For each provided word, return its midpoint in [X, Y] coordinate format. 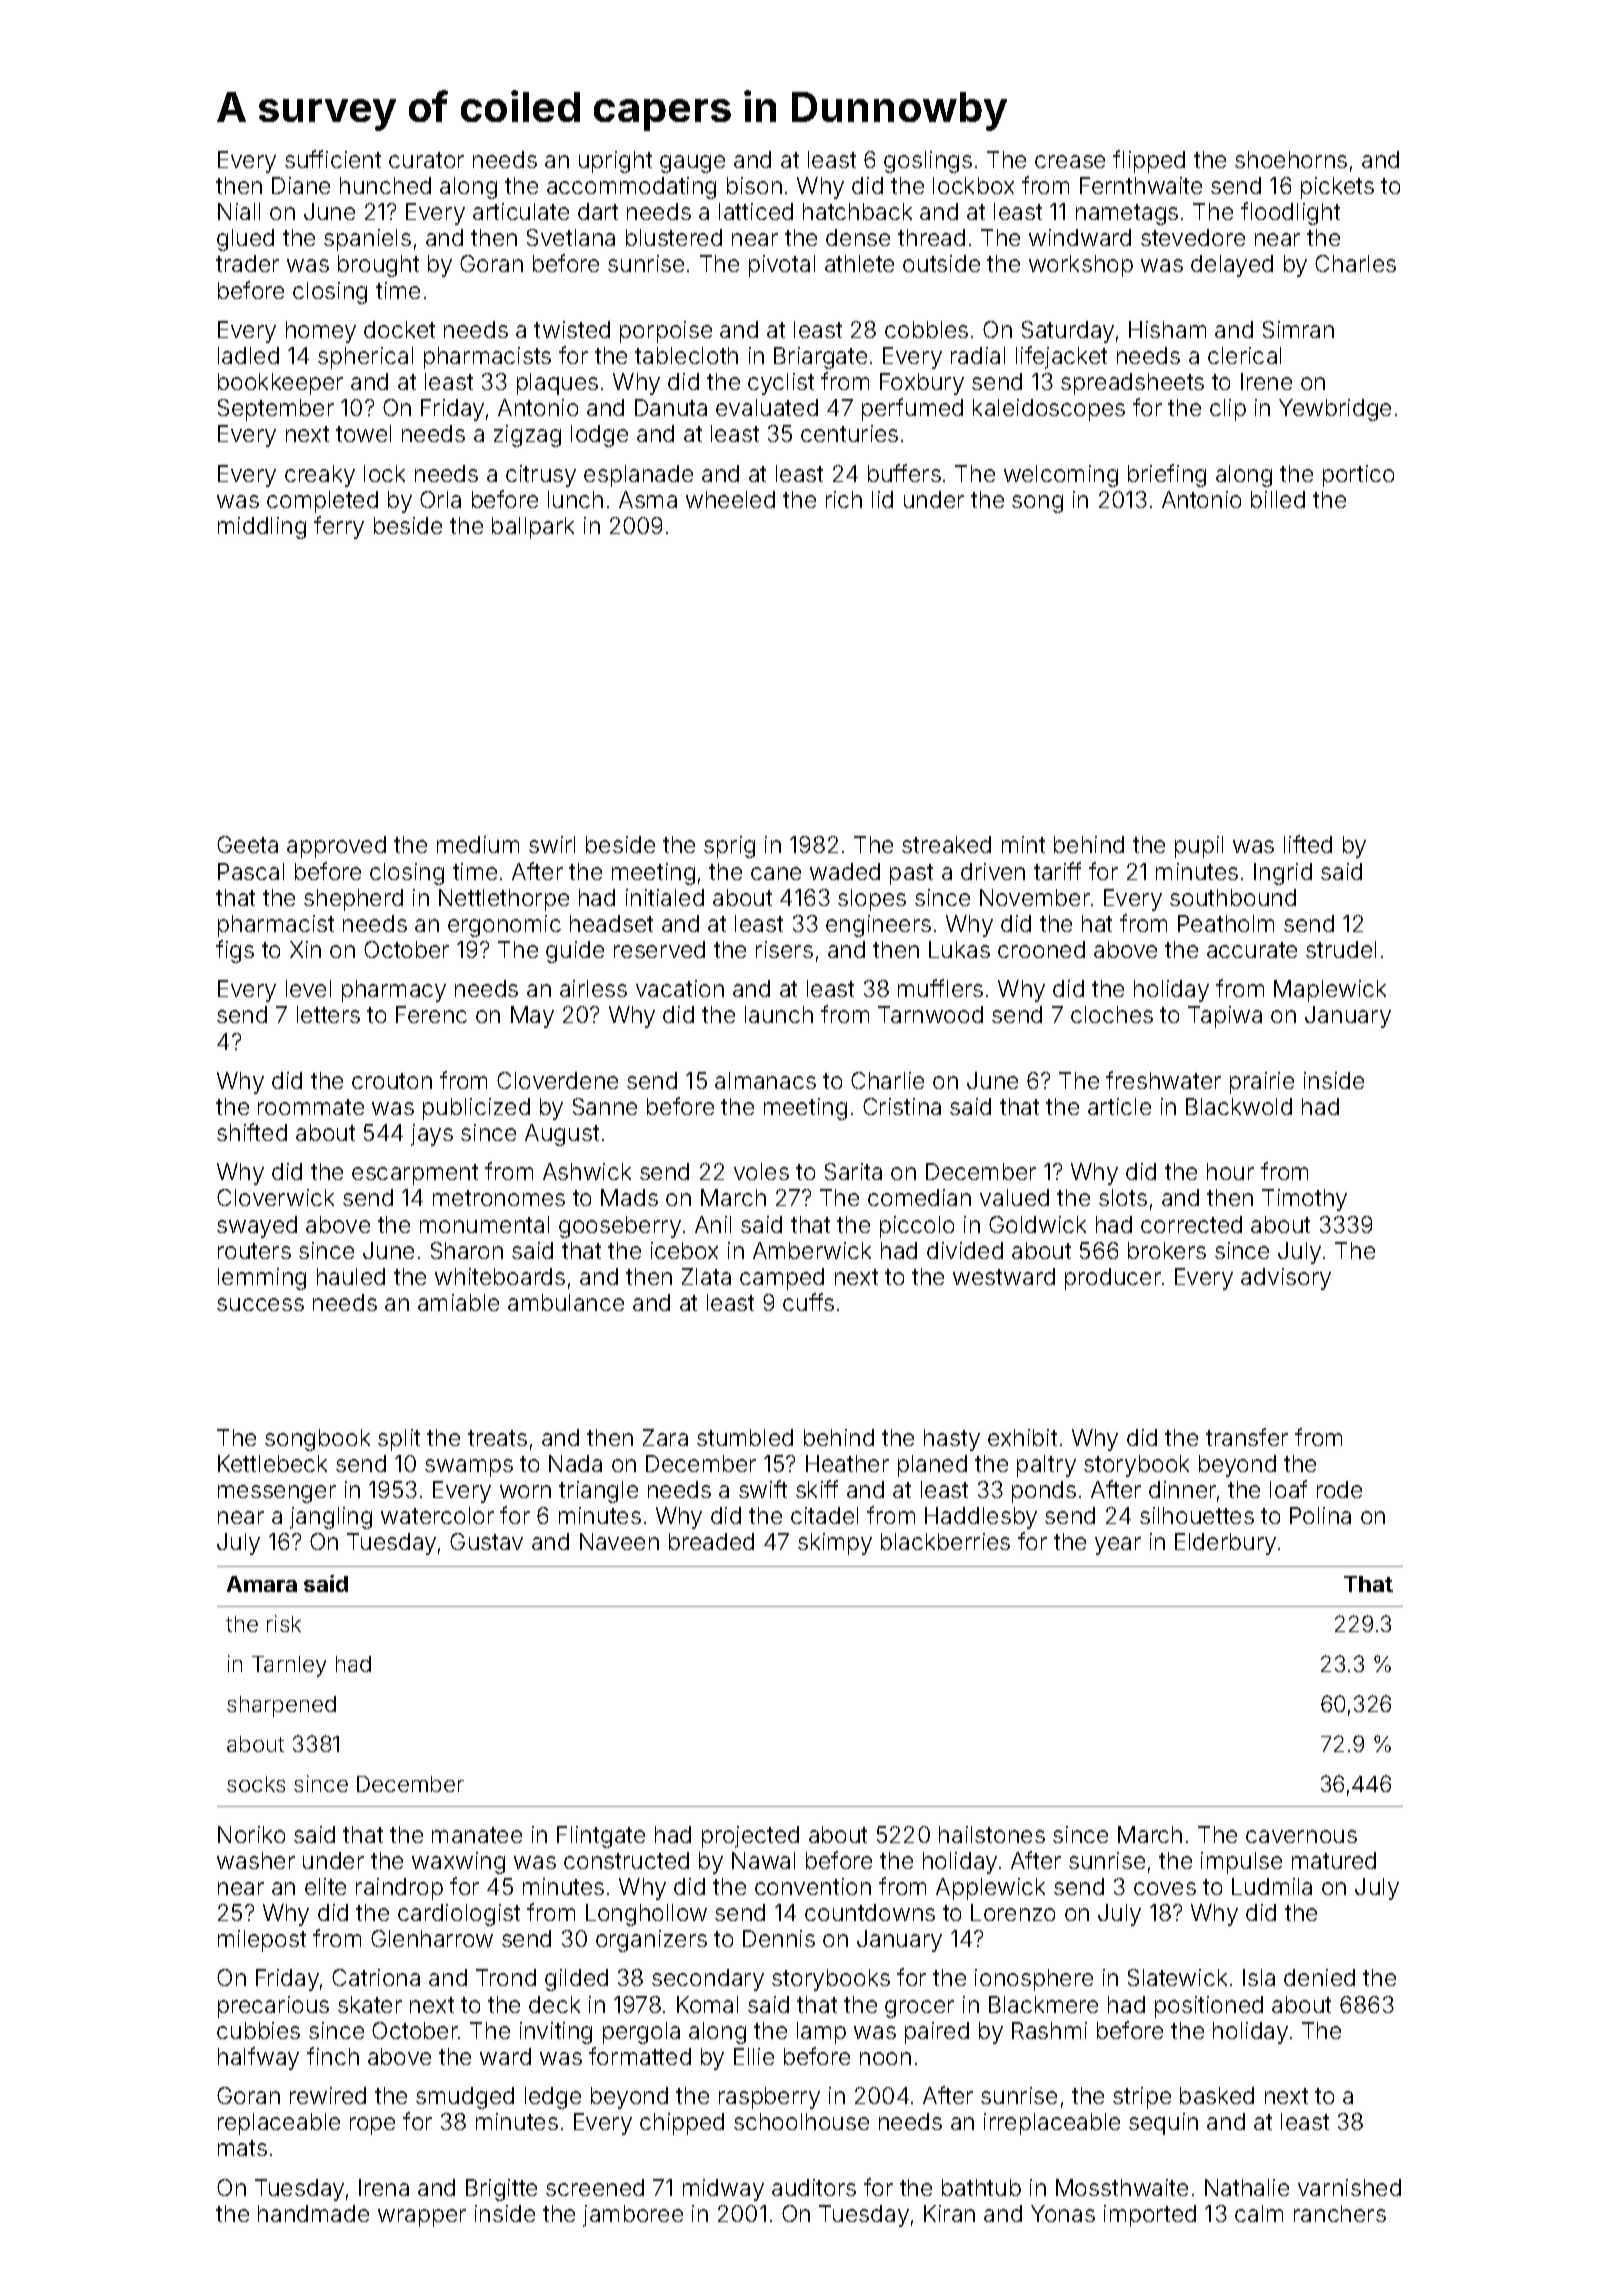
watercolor [437, 1515]
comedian [919, 1197]
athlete [859, 263]
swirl [552, 844]
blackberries [945, 1541]
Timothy [1304, 1200]
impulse [1241, 1863]
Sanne [605, 1106]
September [276, 410]
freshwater [1163, 1080]
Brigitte [501, 2190]
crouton [392, 1081]
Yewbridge [1335, 410]
